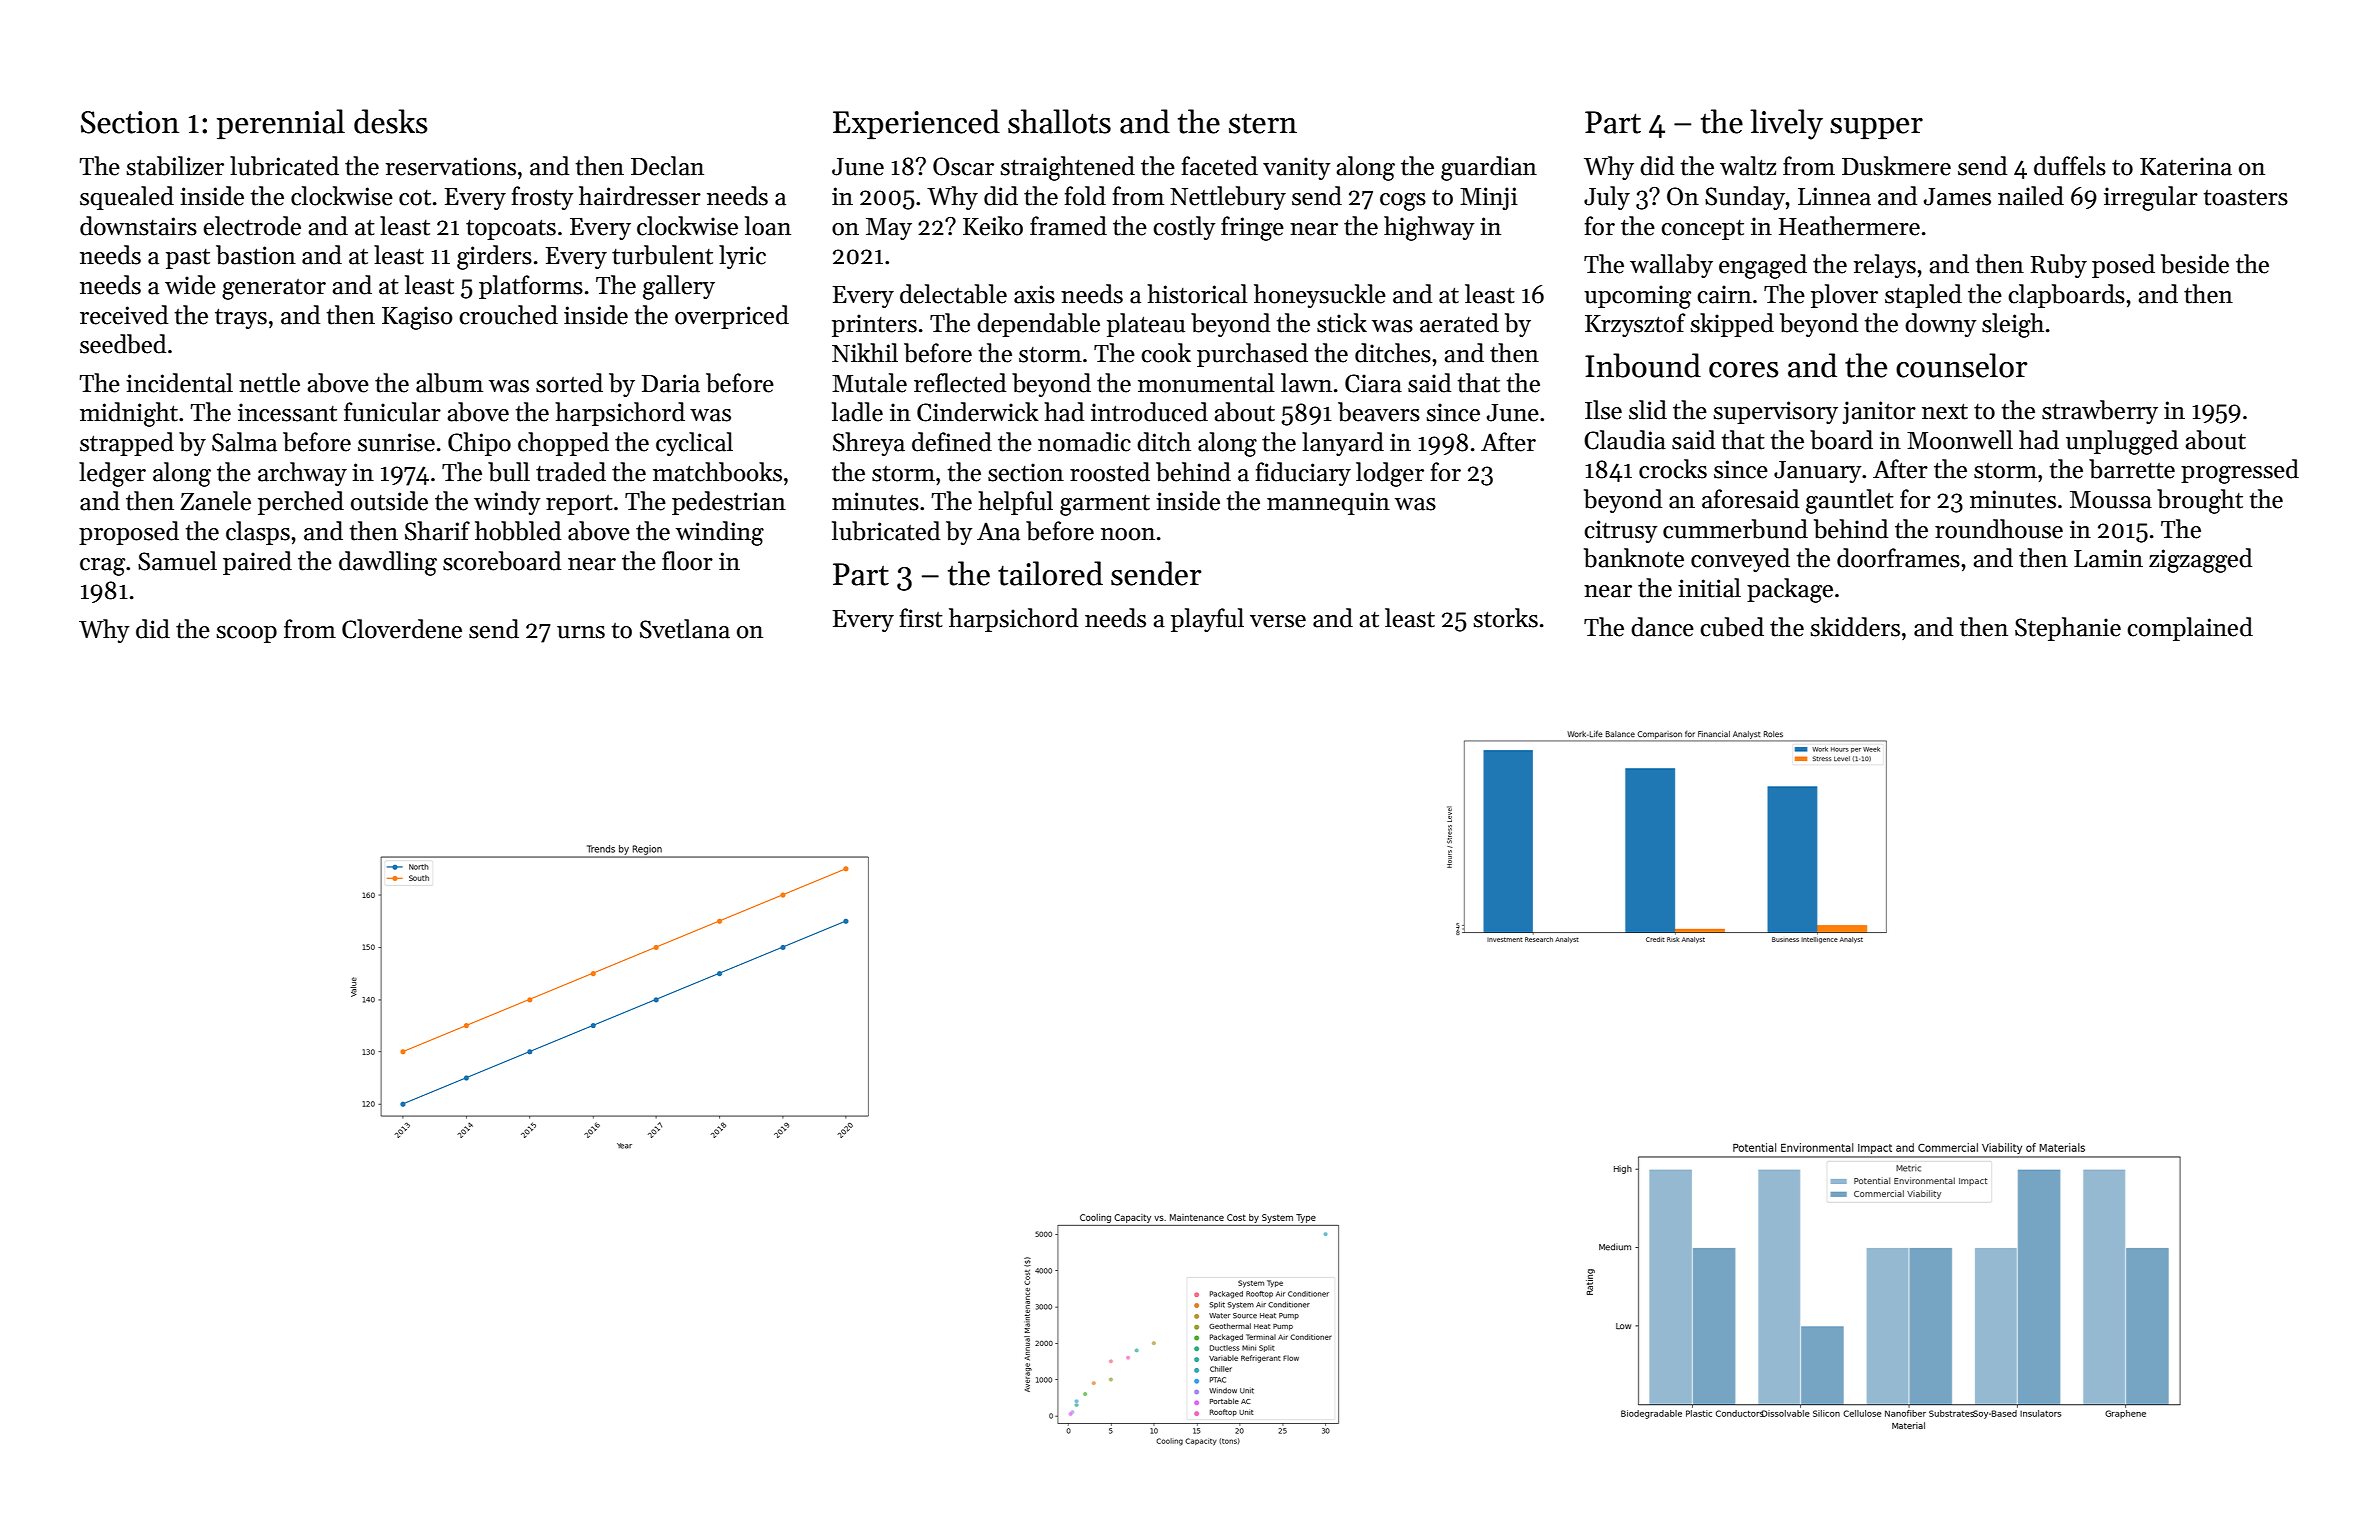  Describe the element at coordinates (392, 412) in the screenshot. I see `funicular` at that location.
